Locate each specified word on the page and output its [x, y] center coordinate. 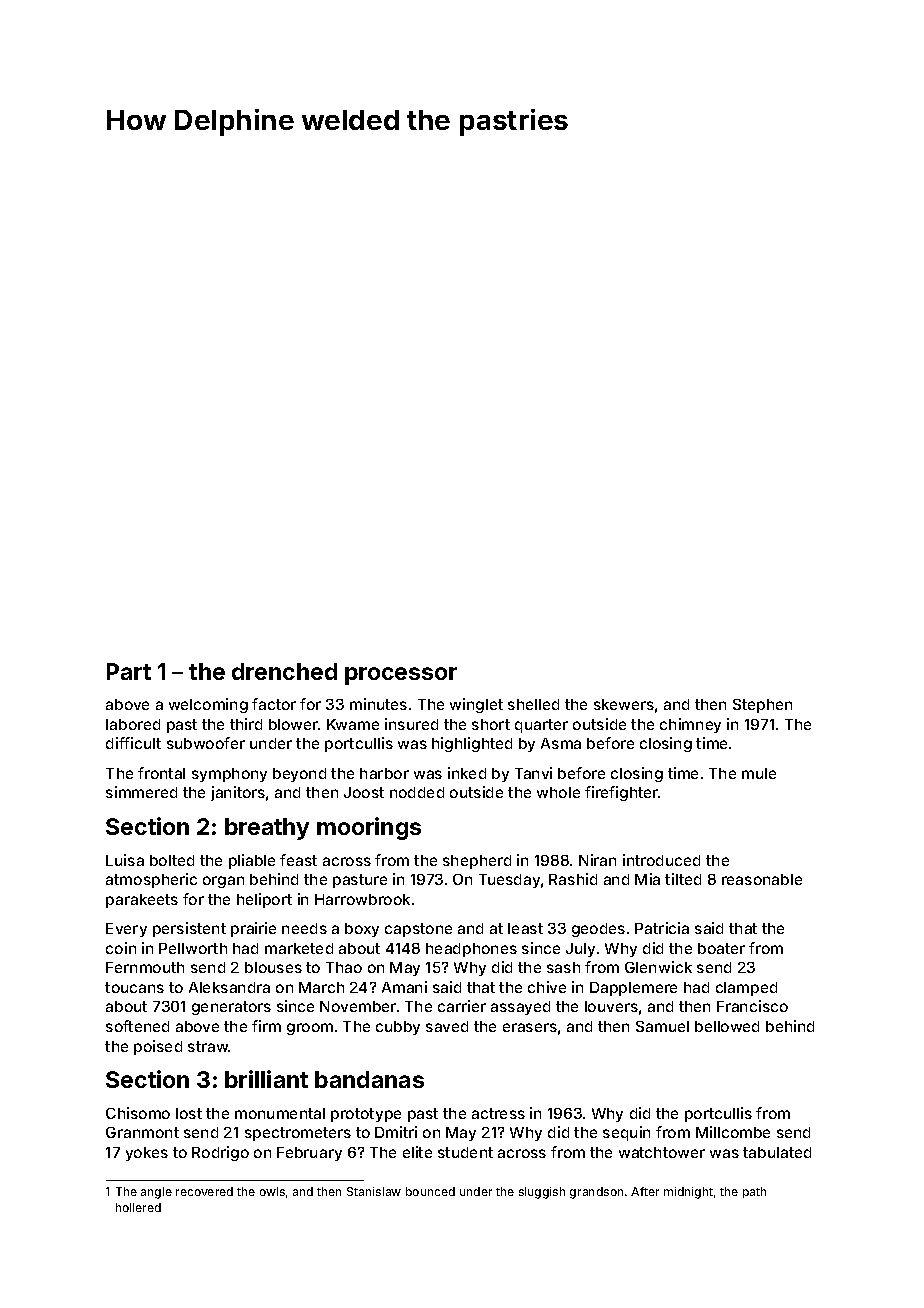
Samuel [662, 1026]
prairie [253, 929]
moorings [369, 828]
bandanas [369, 1079]
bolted [172, 860]
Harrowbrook [362, 899]
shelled [533, 704]
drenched [284, 671]
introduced [661, 860]
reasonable [762, 879]
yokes [147, 1154]
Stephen [762, 706]
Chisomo [138, 1113]
